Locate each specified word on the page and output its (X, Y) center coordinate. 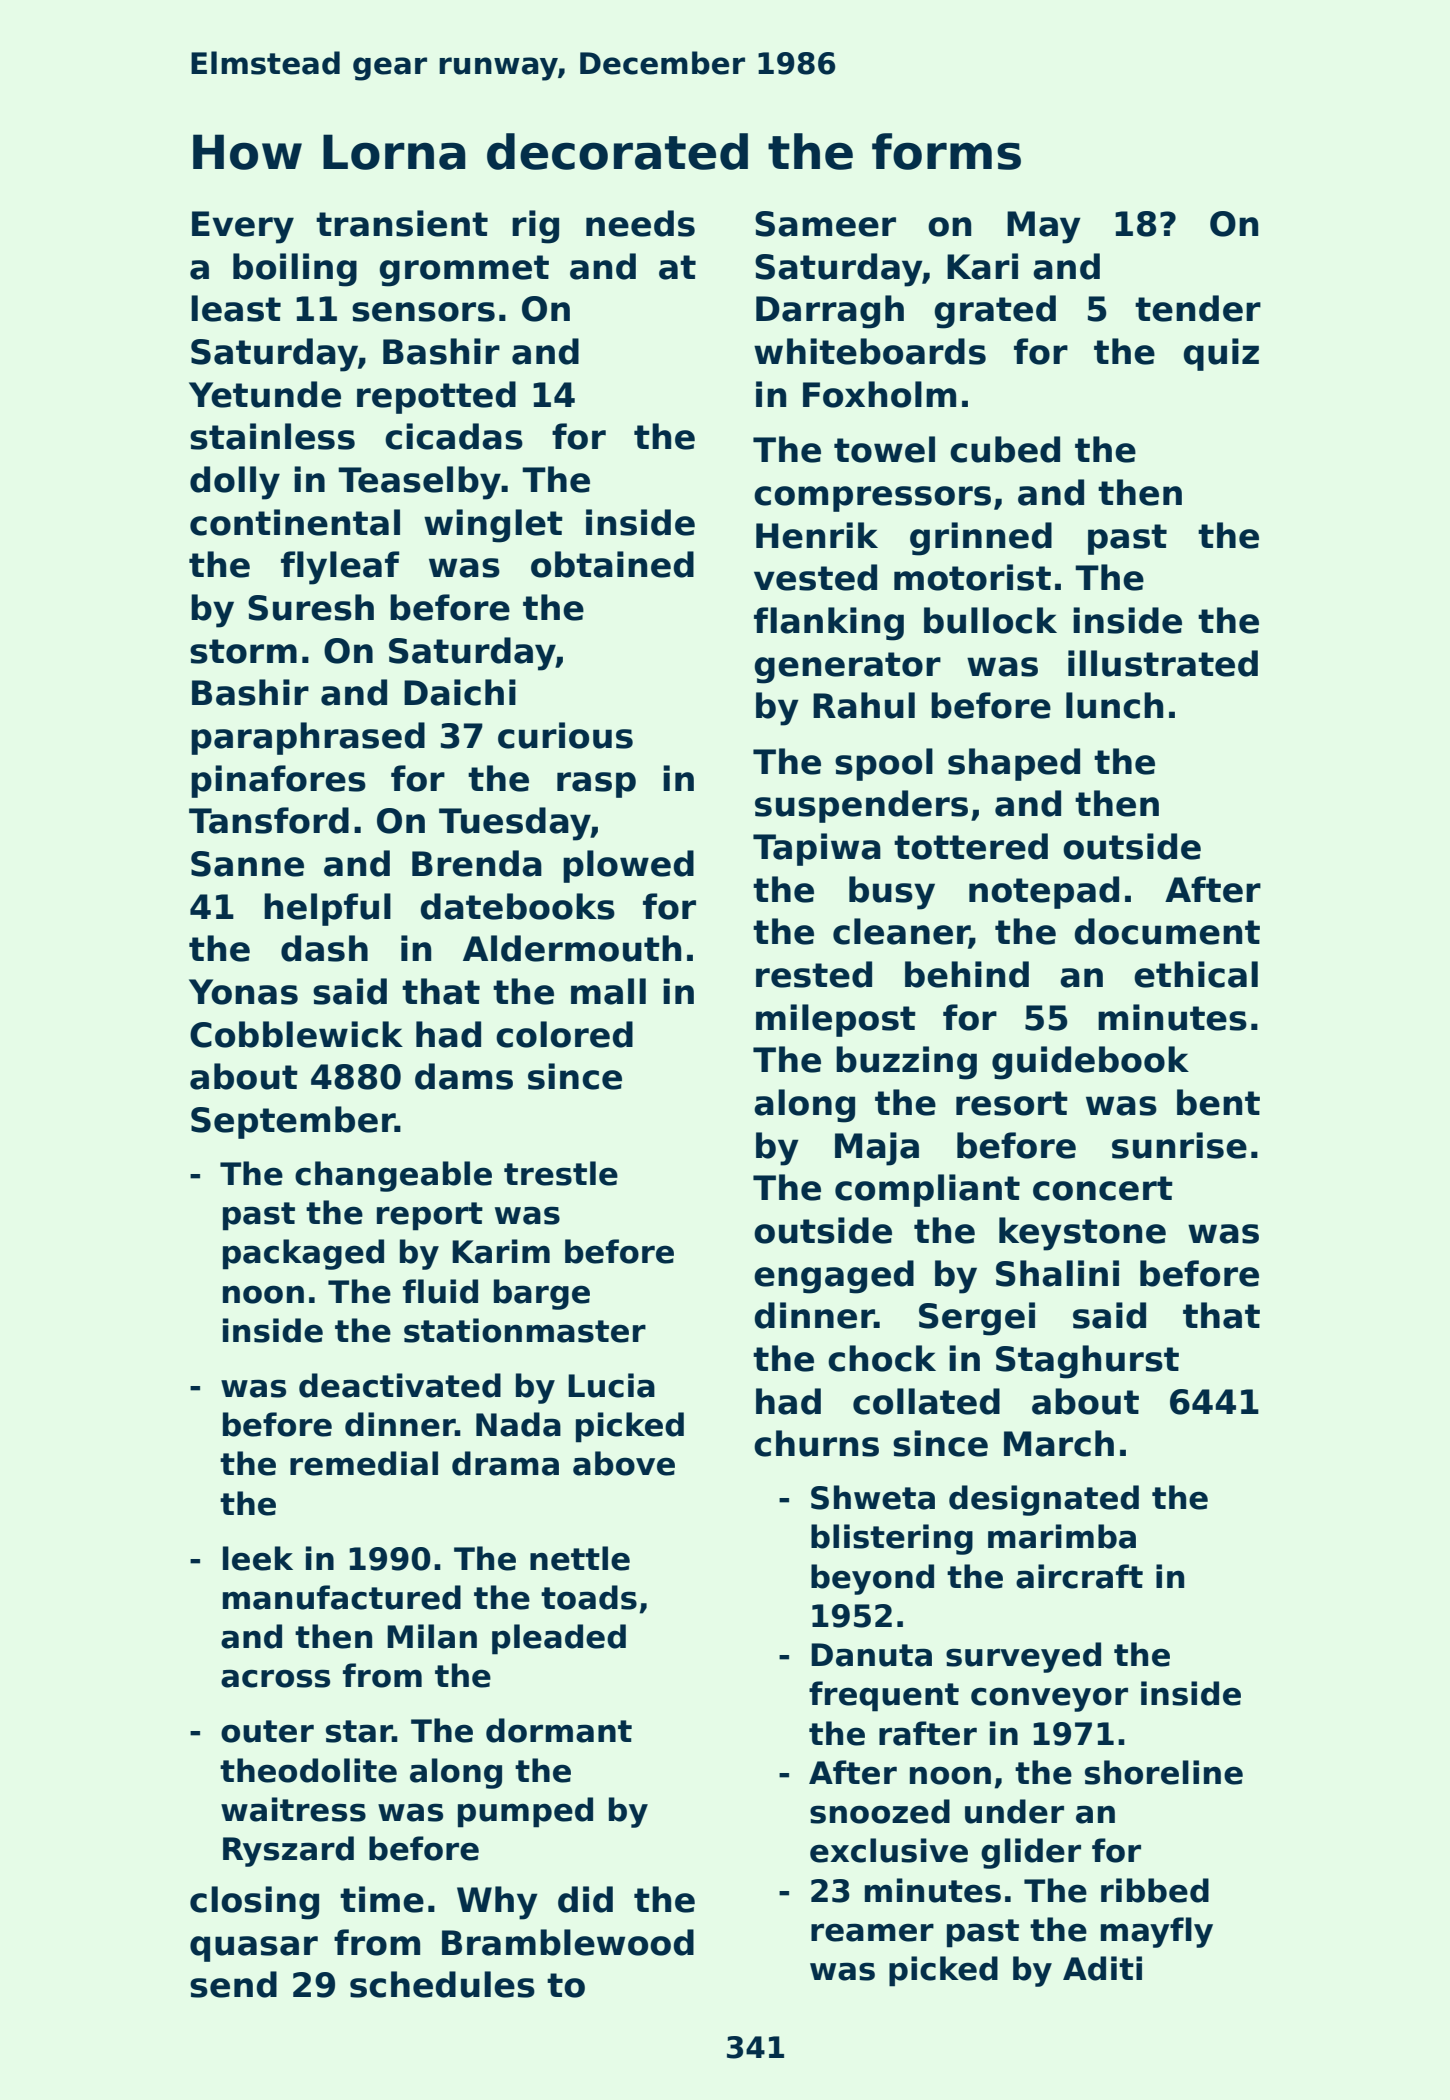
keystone (1082, 1234)
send (233, 1984)
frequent (884, 1696)
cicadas (454, 436)
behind (967, 974)
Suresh (311, 607)
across (275, 1678)
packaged (303, 1254)
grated (995, 312)
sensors (423, 312)
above (624, 1463)
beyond (872, 1579)
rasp (596, 785)
